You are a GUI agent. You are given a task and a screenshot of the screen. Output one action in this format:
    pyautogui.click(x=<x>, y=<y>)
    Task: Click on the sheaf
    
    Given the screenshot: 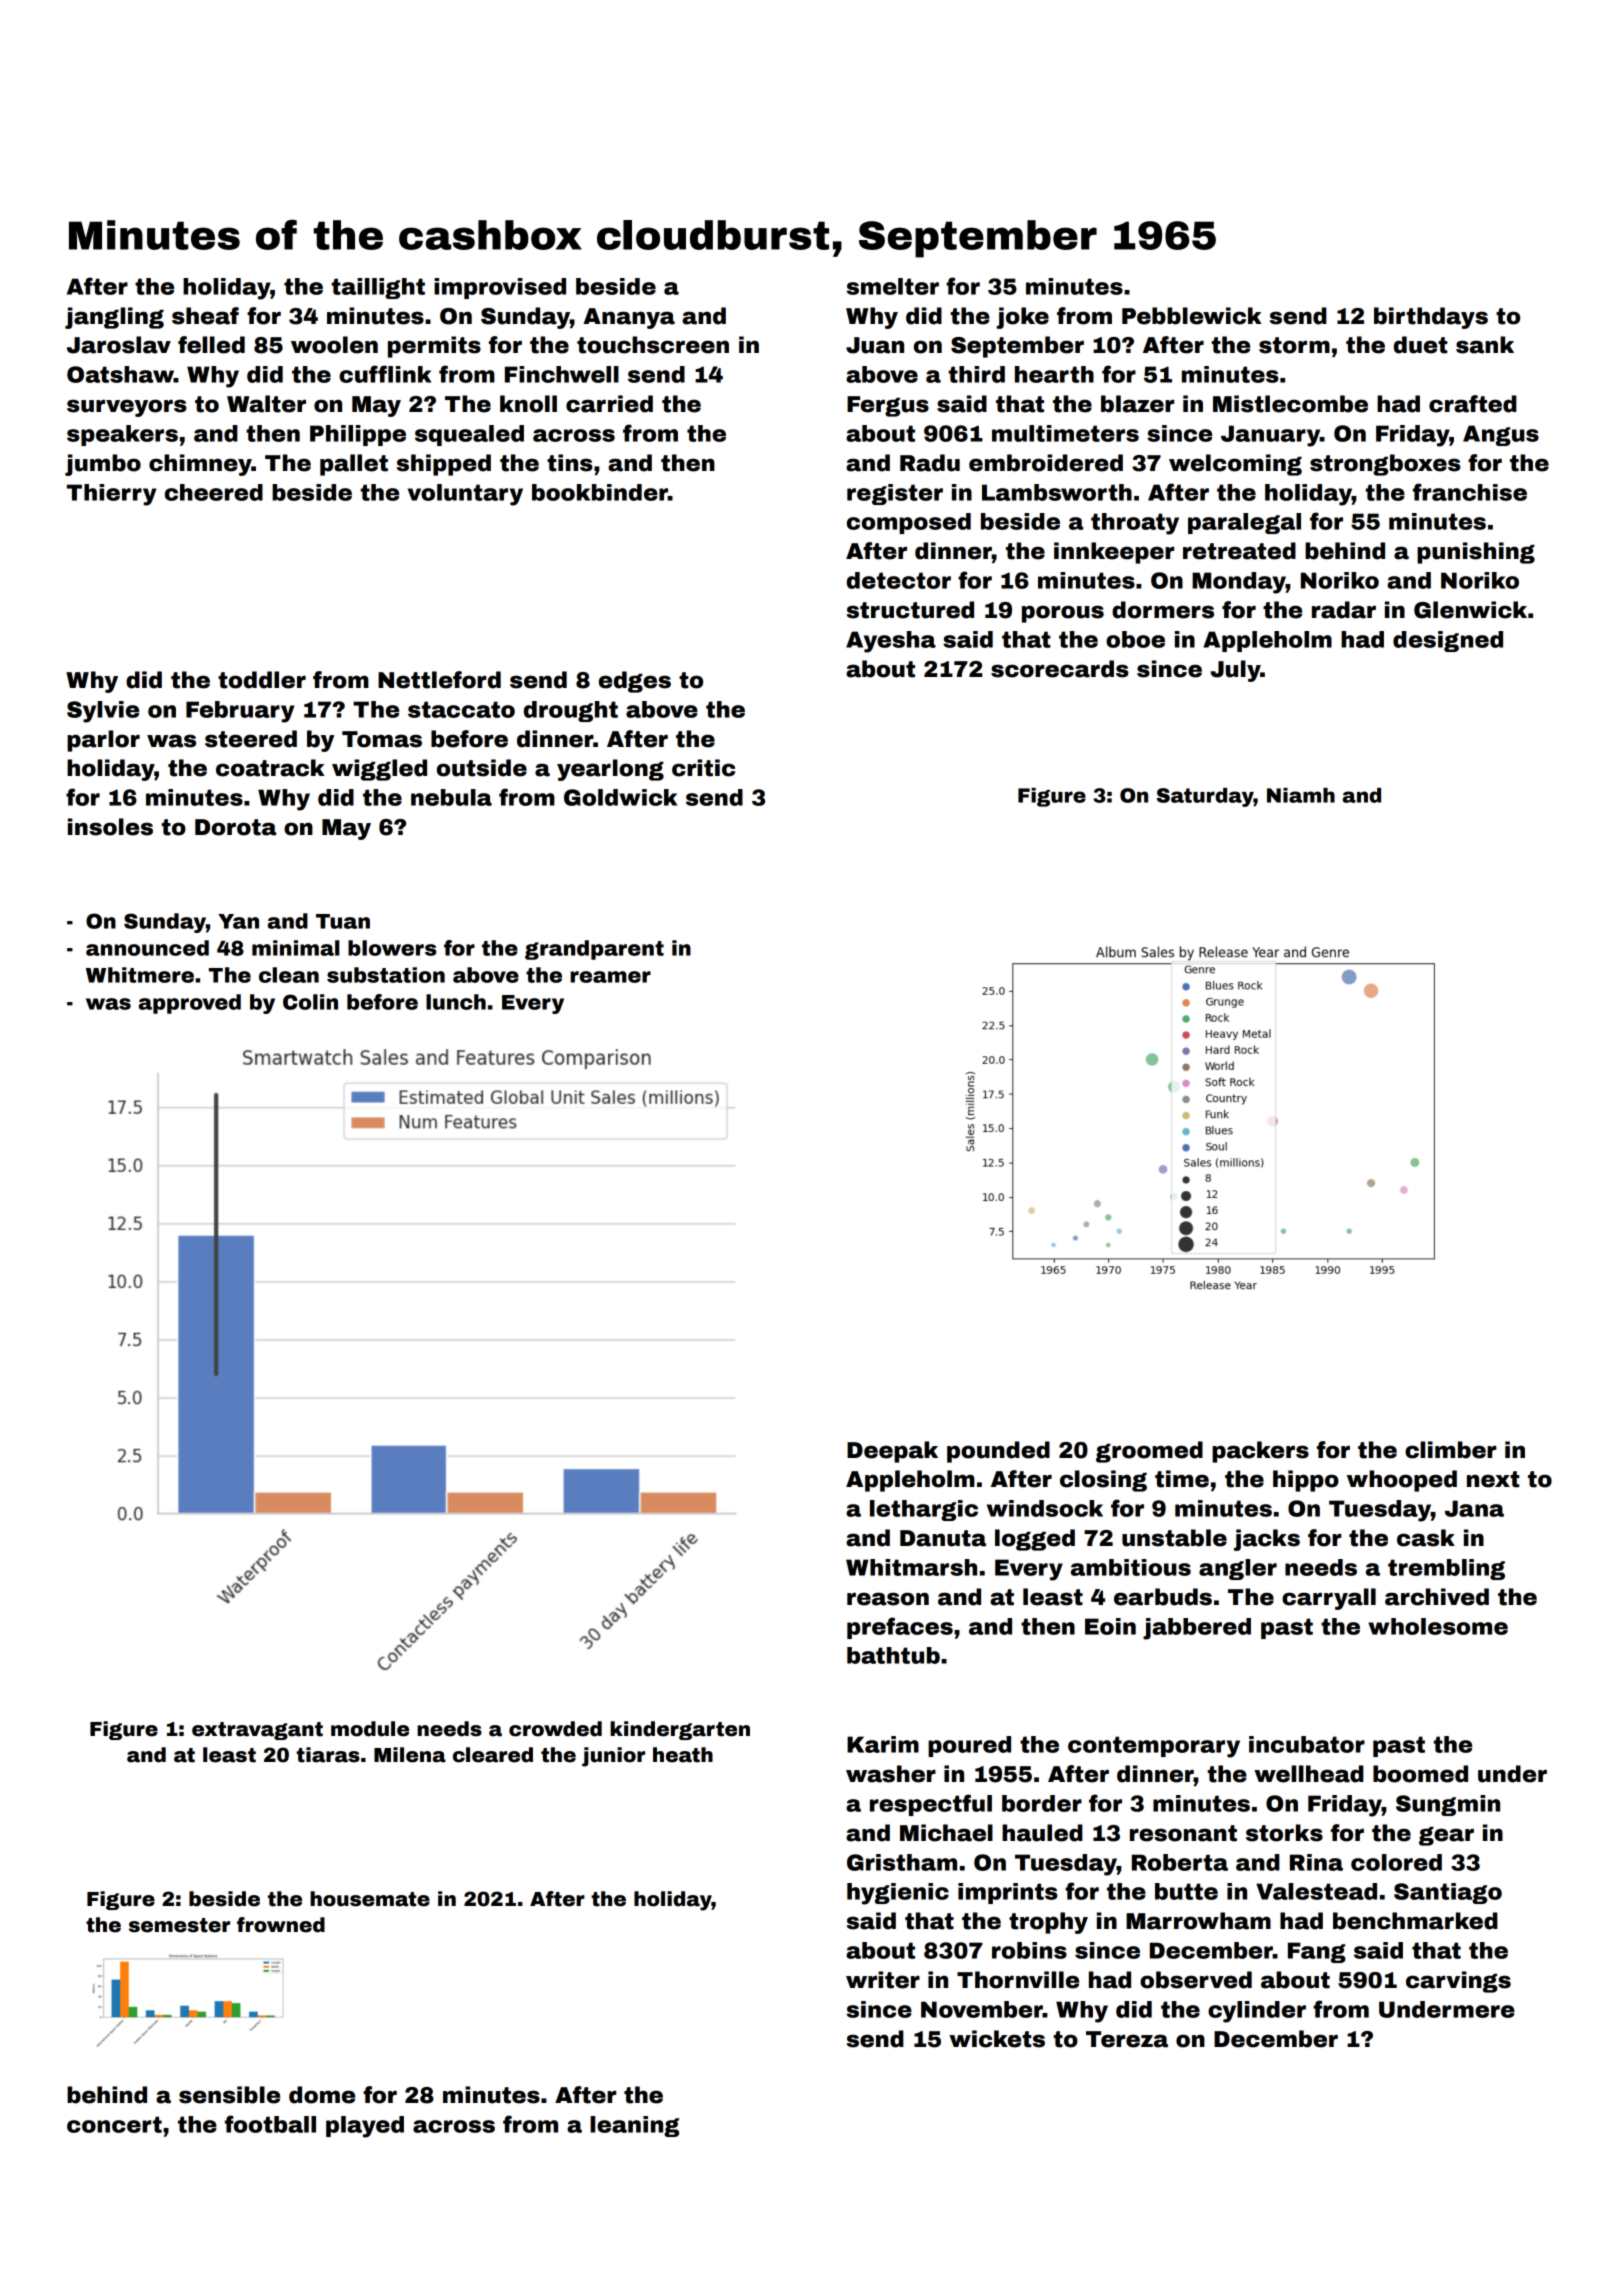 What is the action you would take?
    pyautogui.click(x=205, y=316)
